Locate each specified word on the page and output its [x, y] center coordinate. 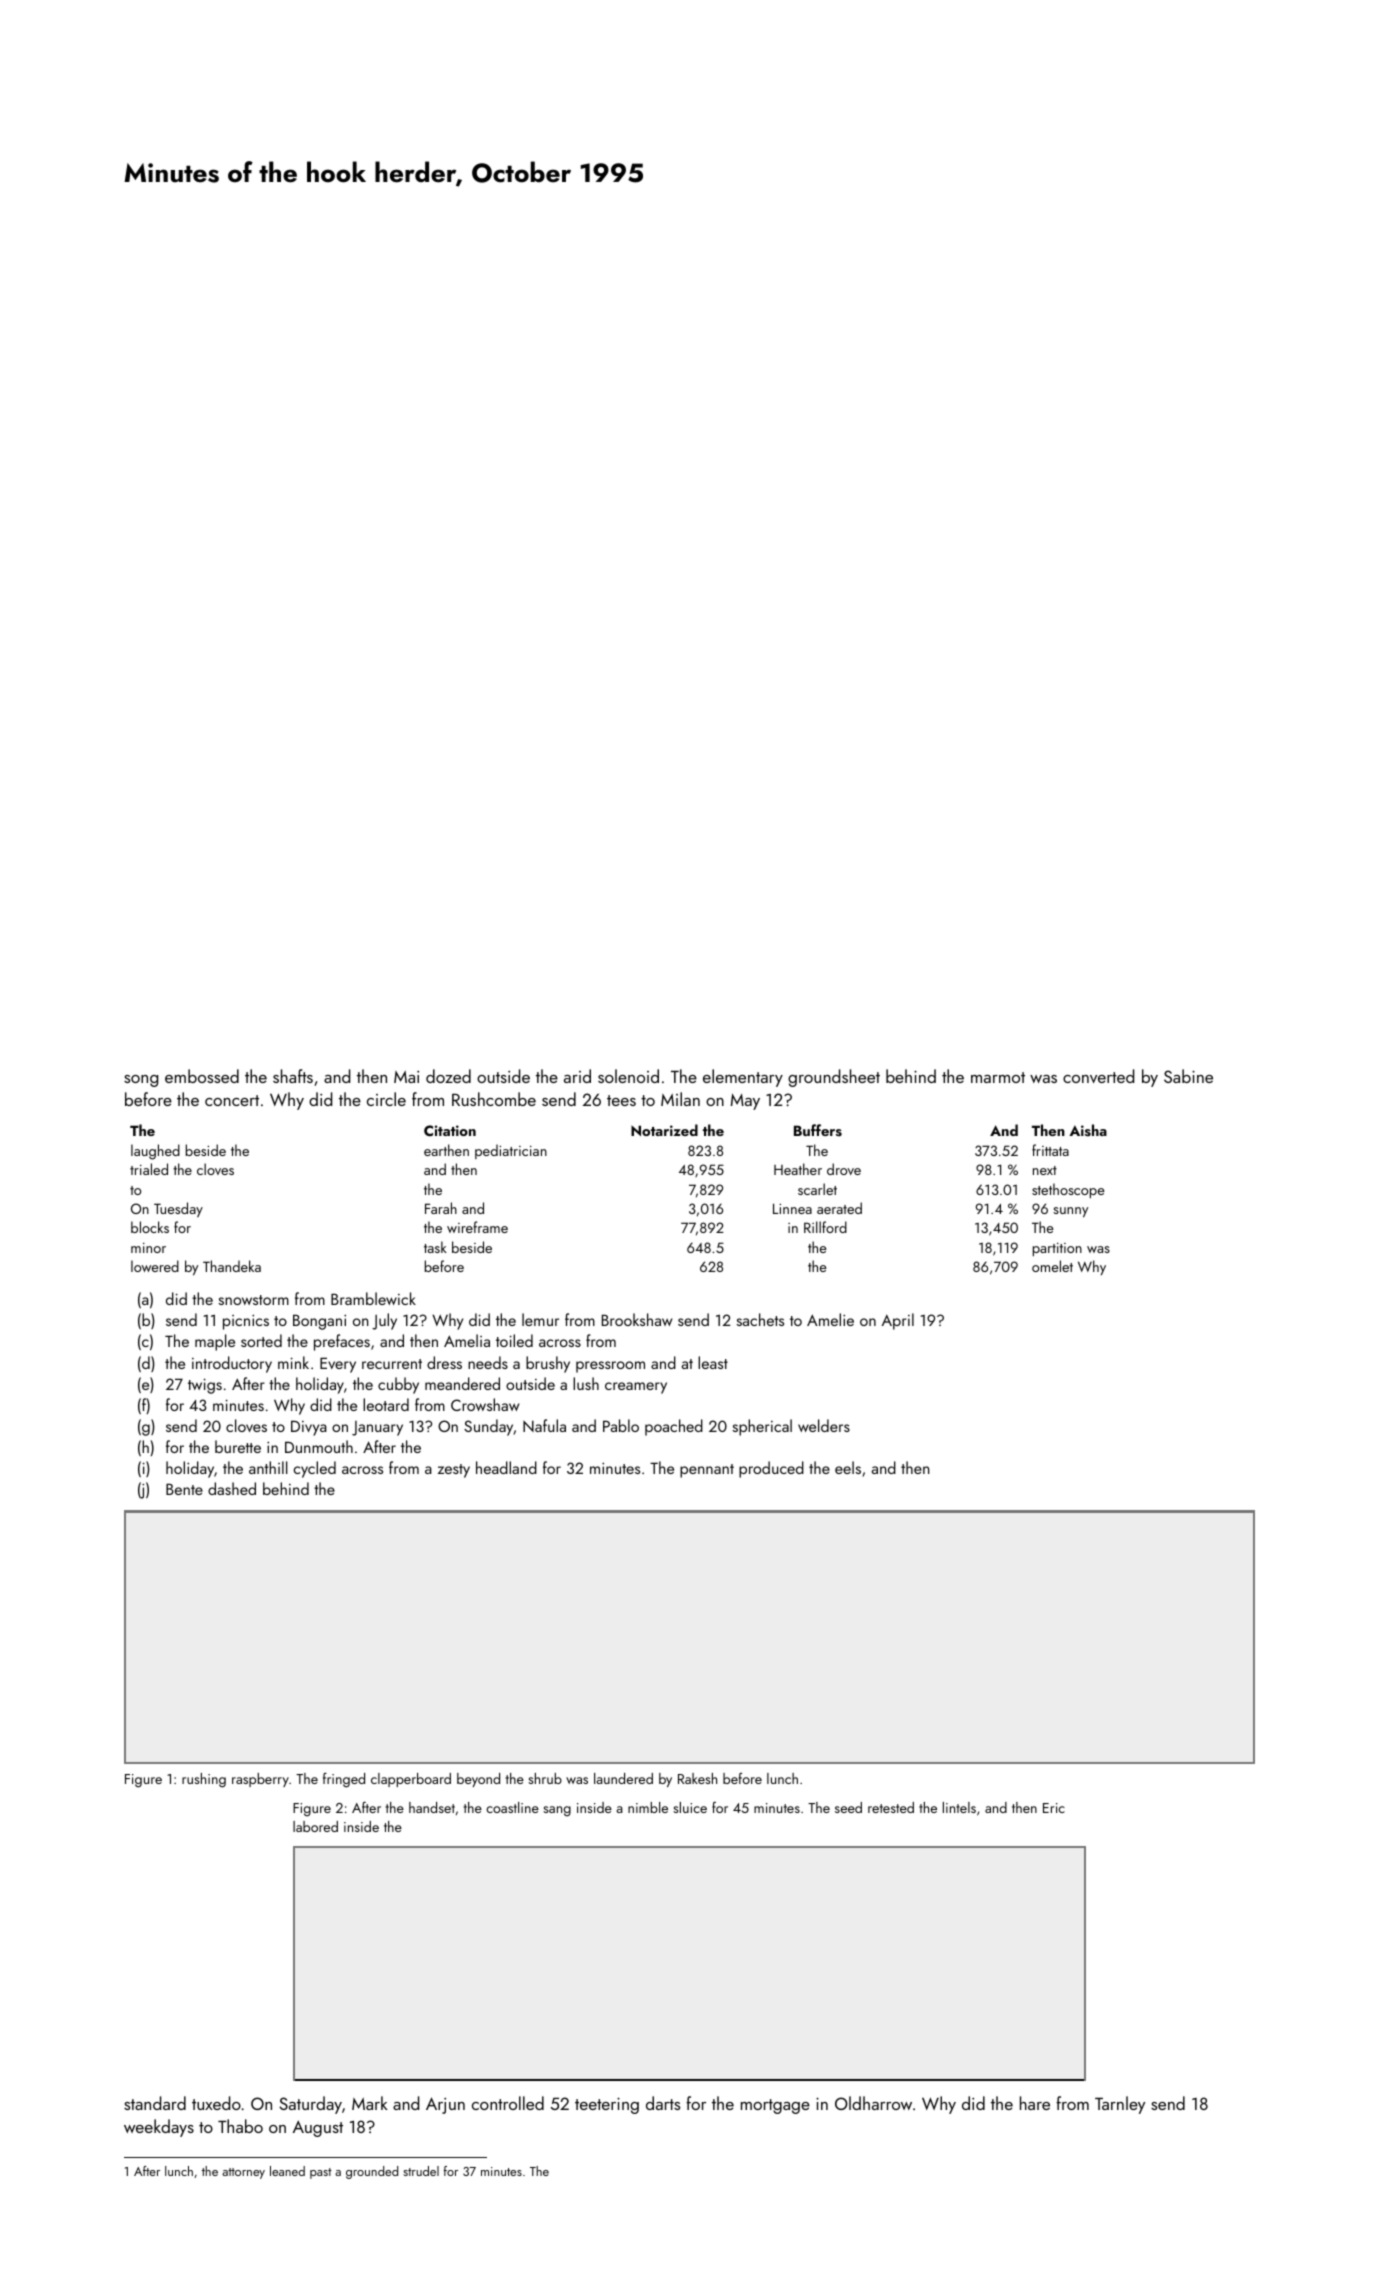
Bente [184, 1489]
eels [848, 1467]
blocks [150, 1227]
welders [824, 1425]
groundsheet [834, 1078]
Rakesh [697, 1778]
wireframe [477, 1227]
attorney [243, 2173]
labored [315, 1826]
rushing [204, 1780]
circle [386, 1099]
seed [848, 1807]
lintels [959, 1807]
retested [891, 1807]
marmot [998, 1077]
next [1045, 1170]
